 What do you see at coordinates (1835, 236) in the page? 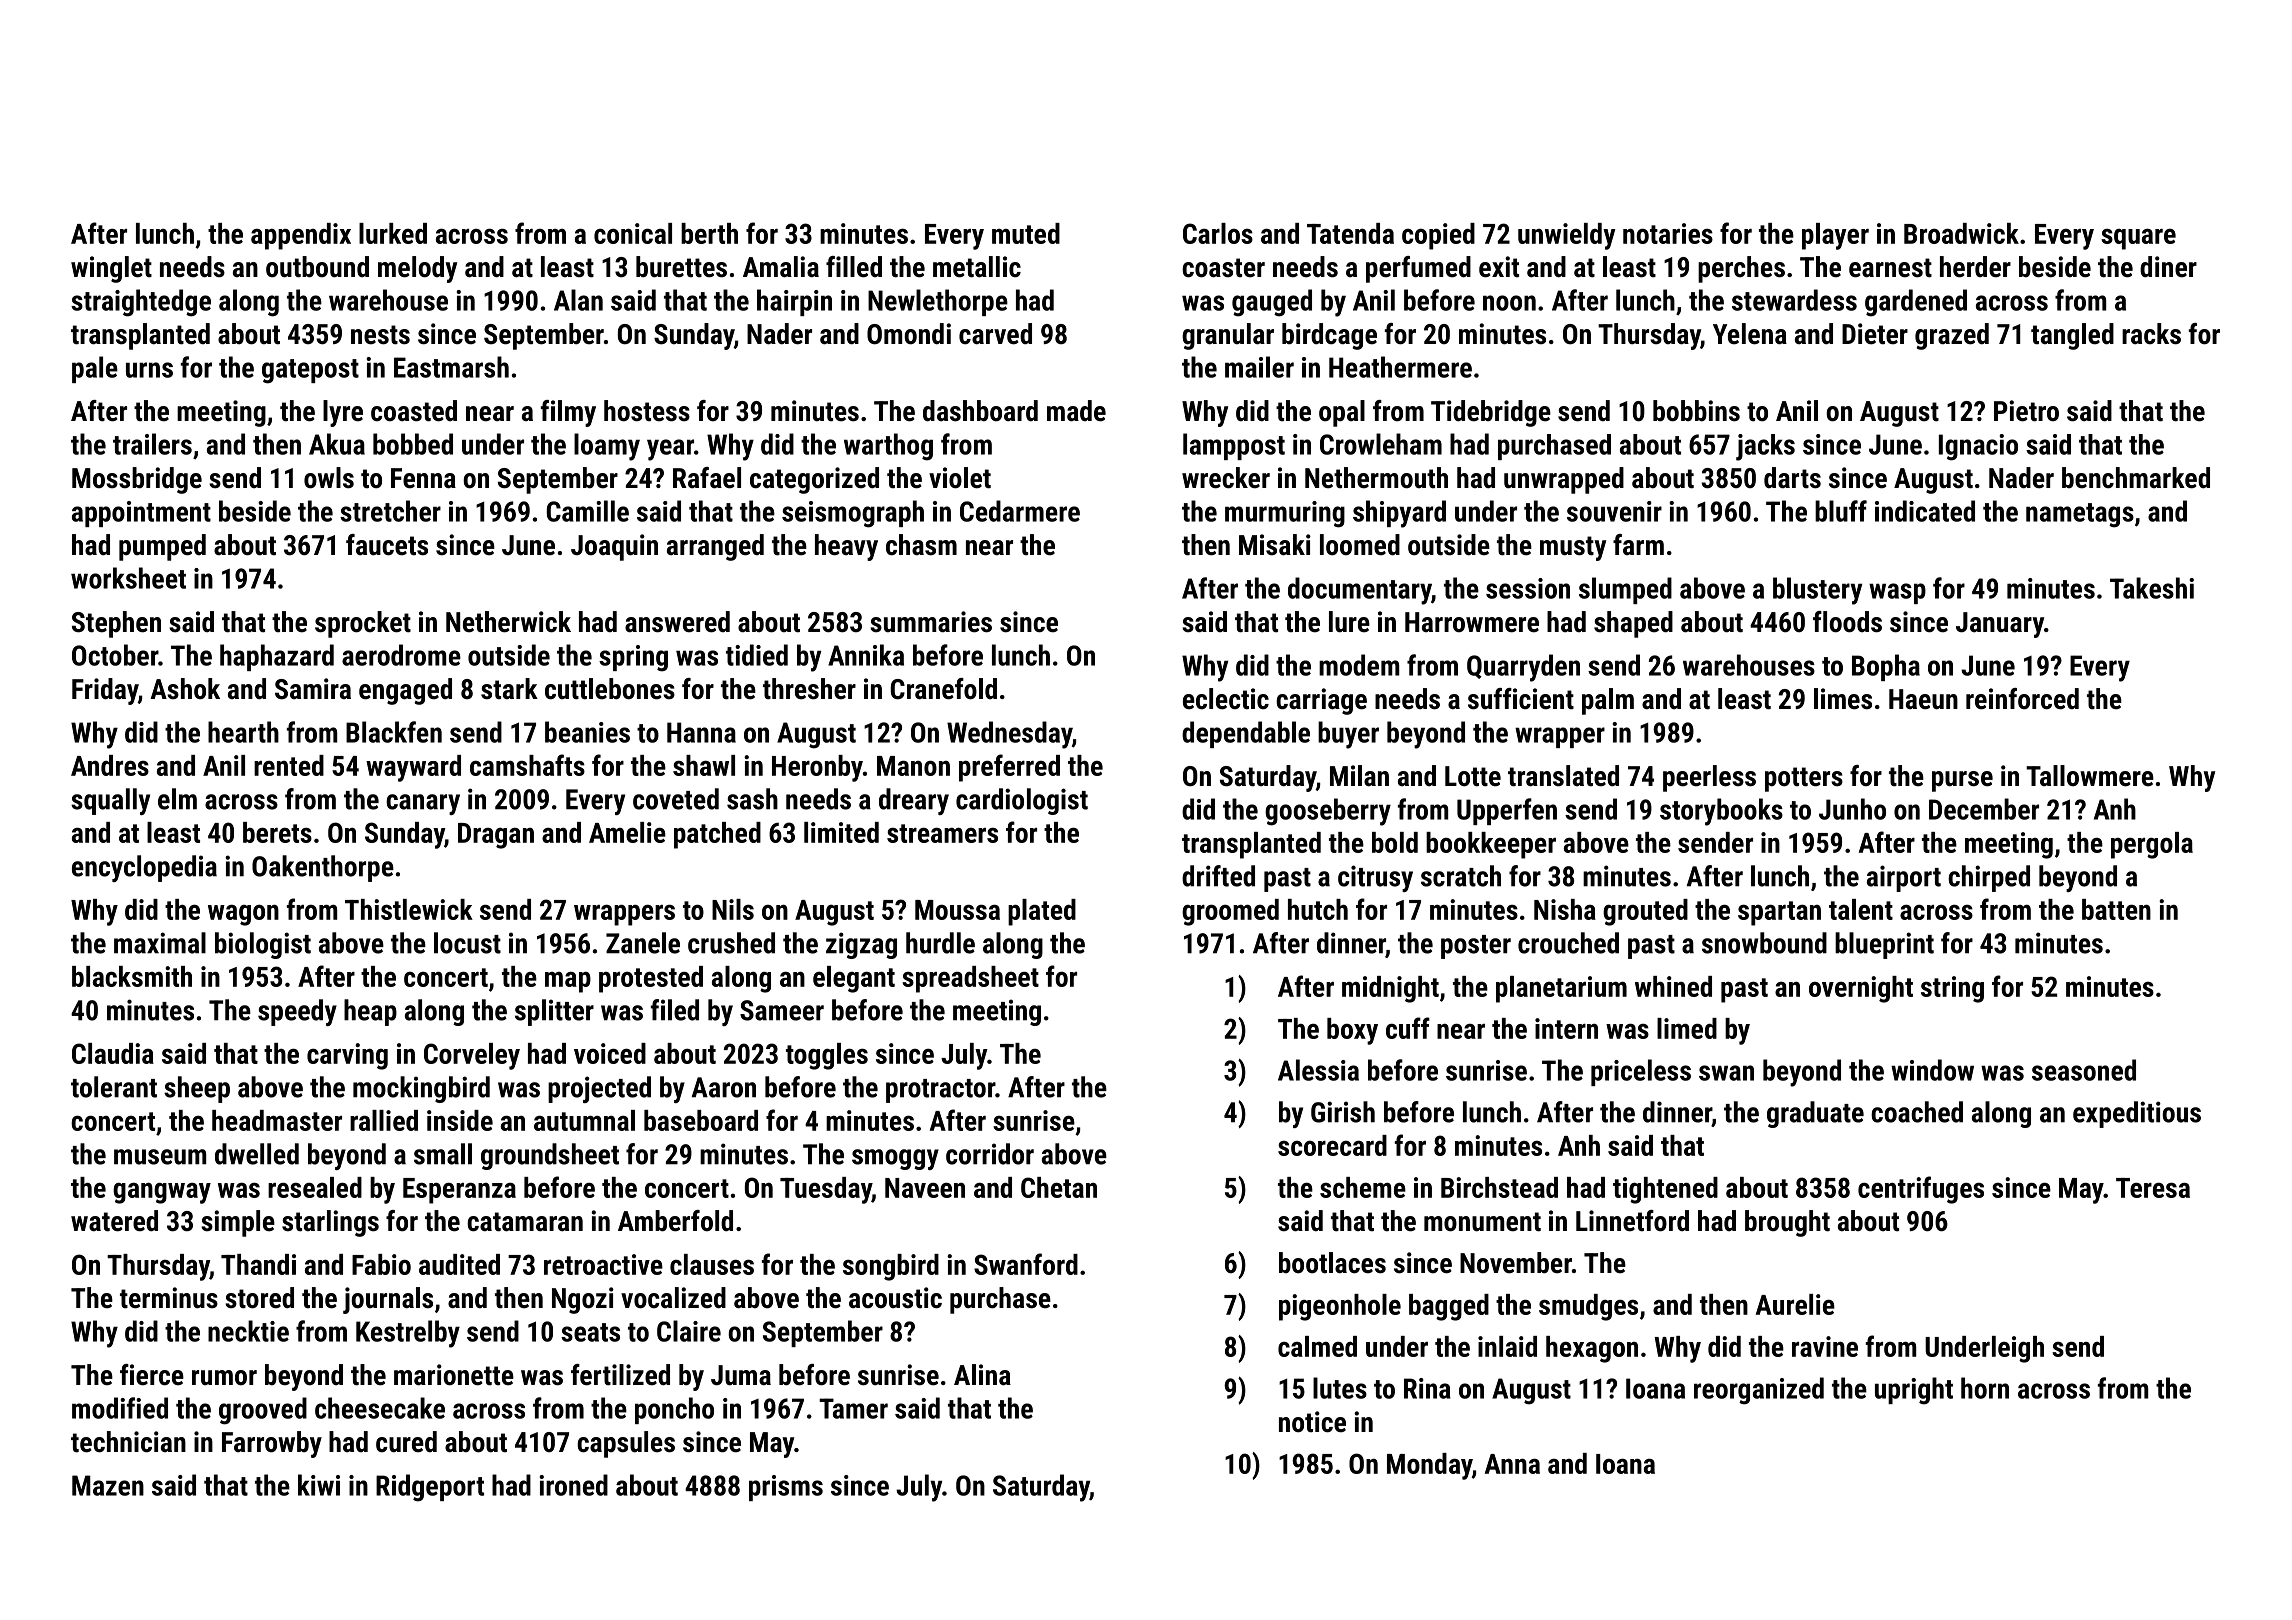
I see `player` at bounding box center [1835, 236].
